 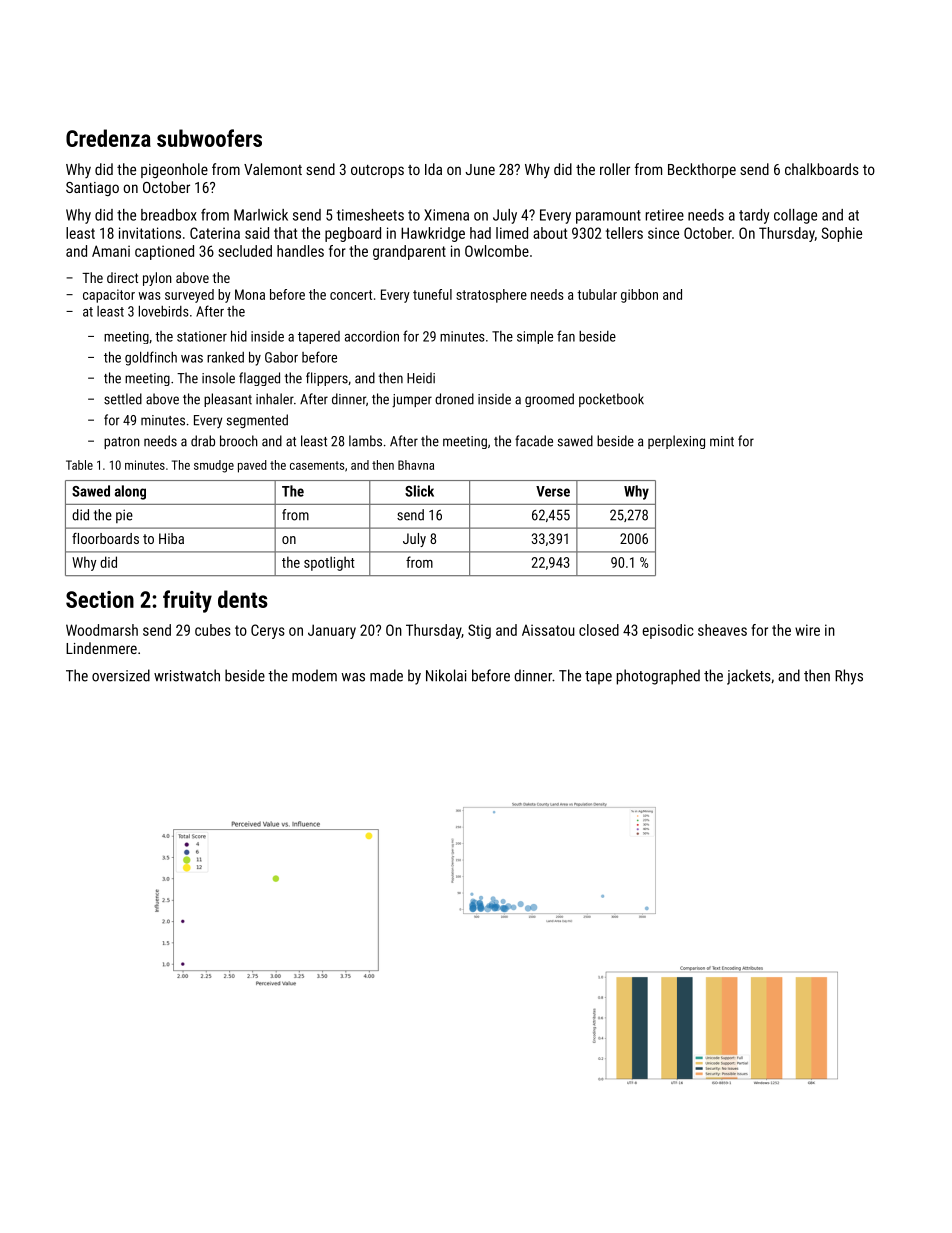 I want to click on Credenza, so click(x=108, y=138).
